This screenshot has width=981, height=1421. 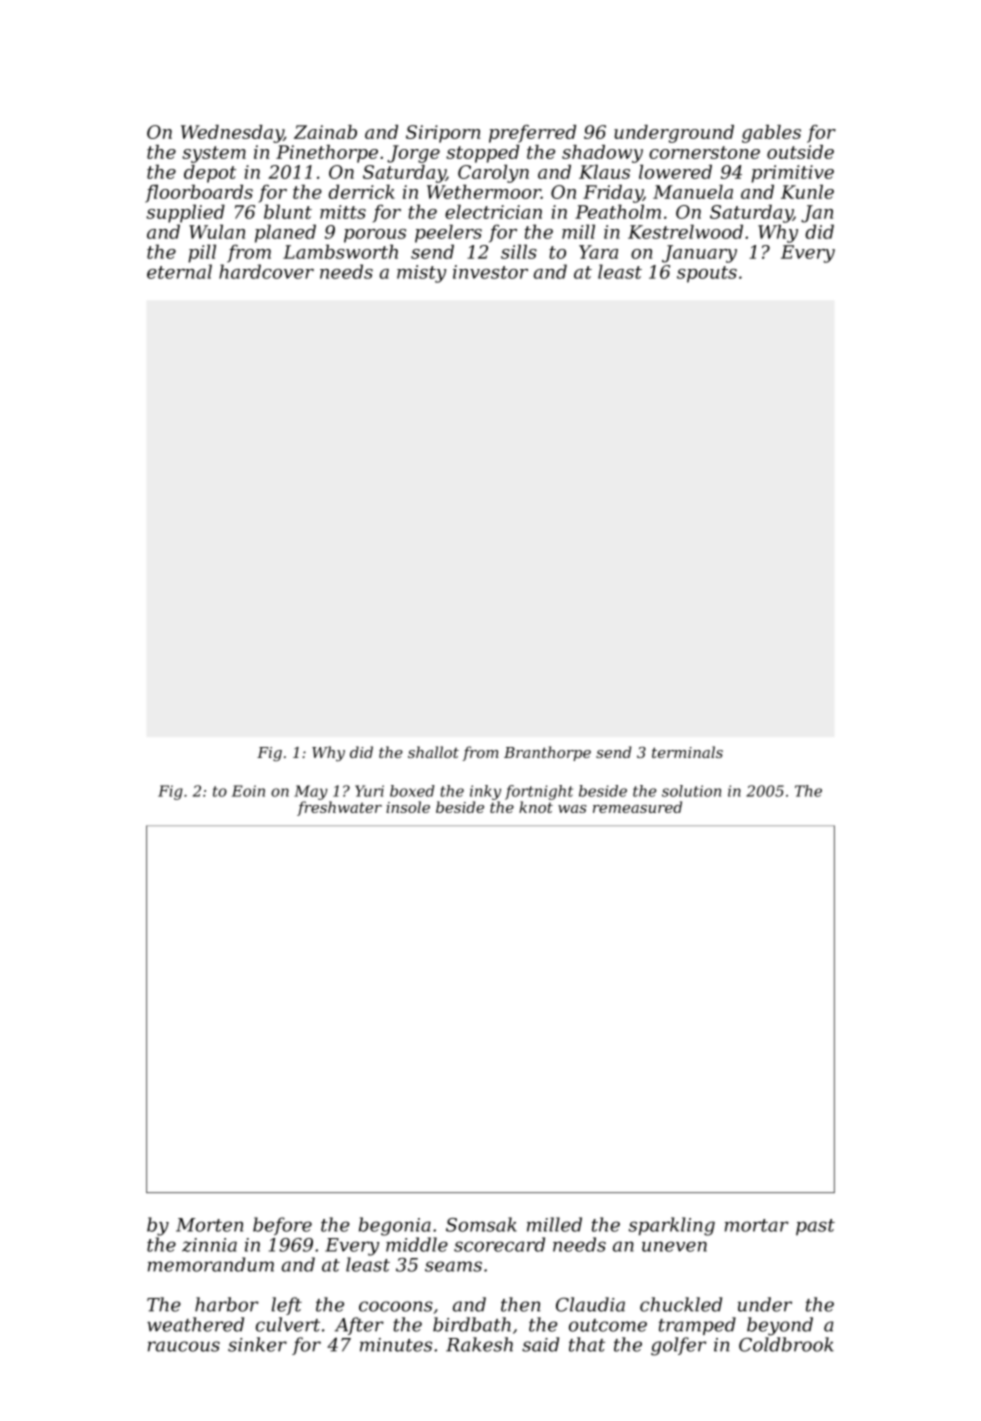 What do you see at coordinates (479, 1344) in the screenshot?
I see `Rakesh` at bounding box center [479, 1344].
